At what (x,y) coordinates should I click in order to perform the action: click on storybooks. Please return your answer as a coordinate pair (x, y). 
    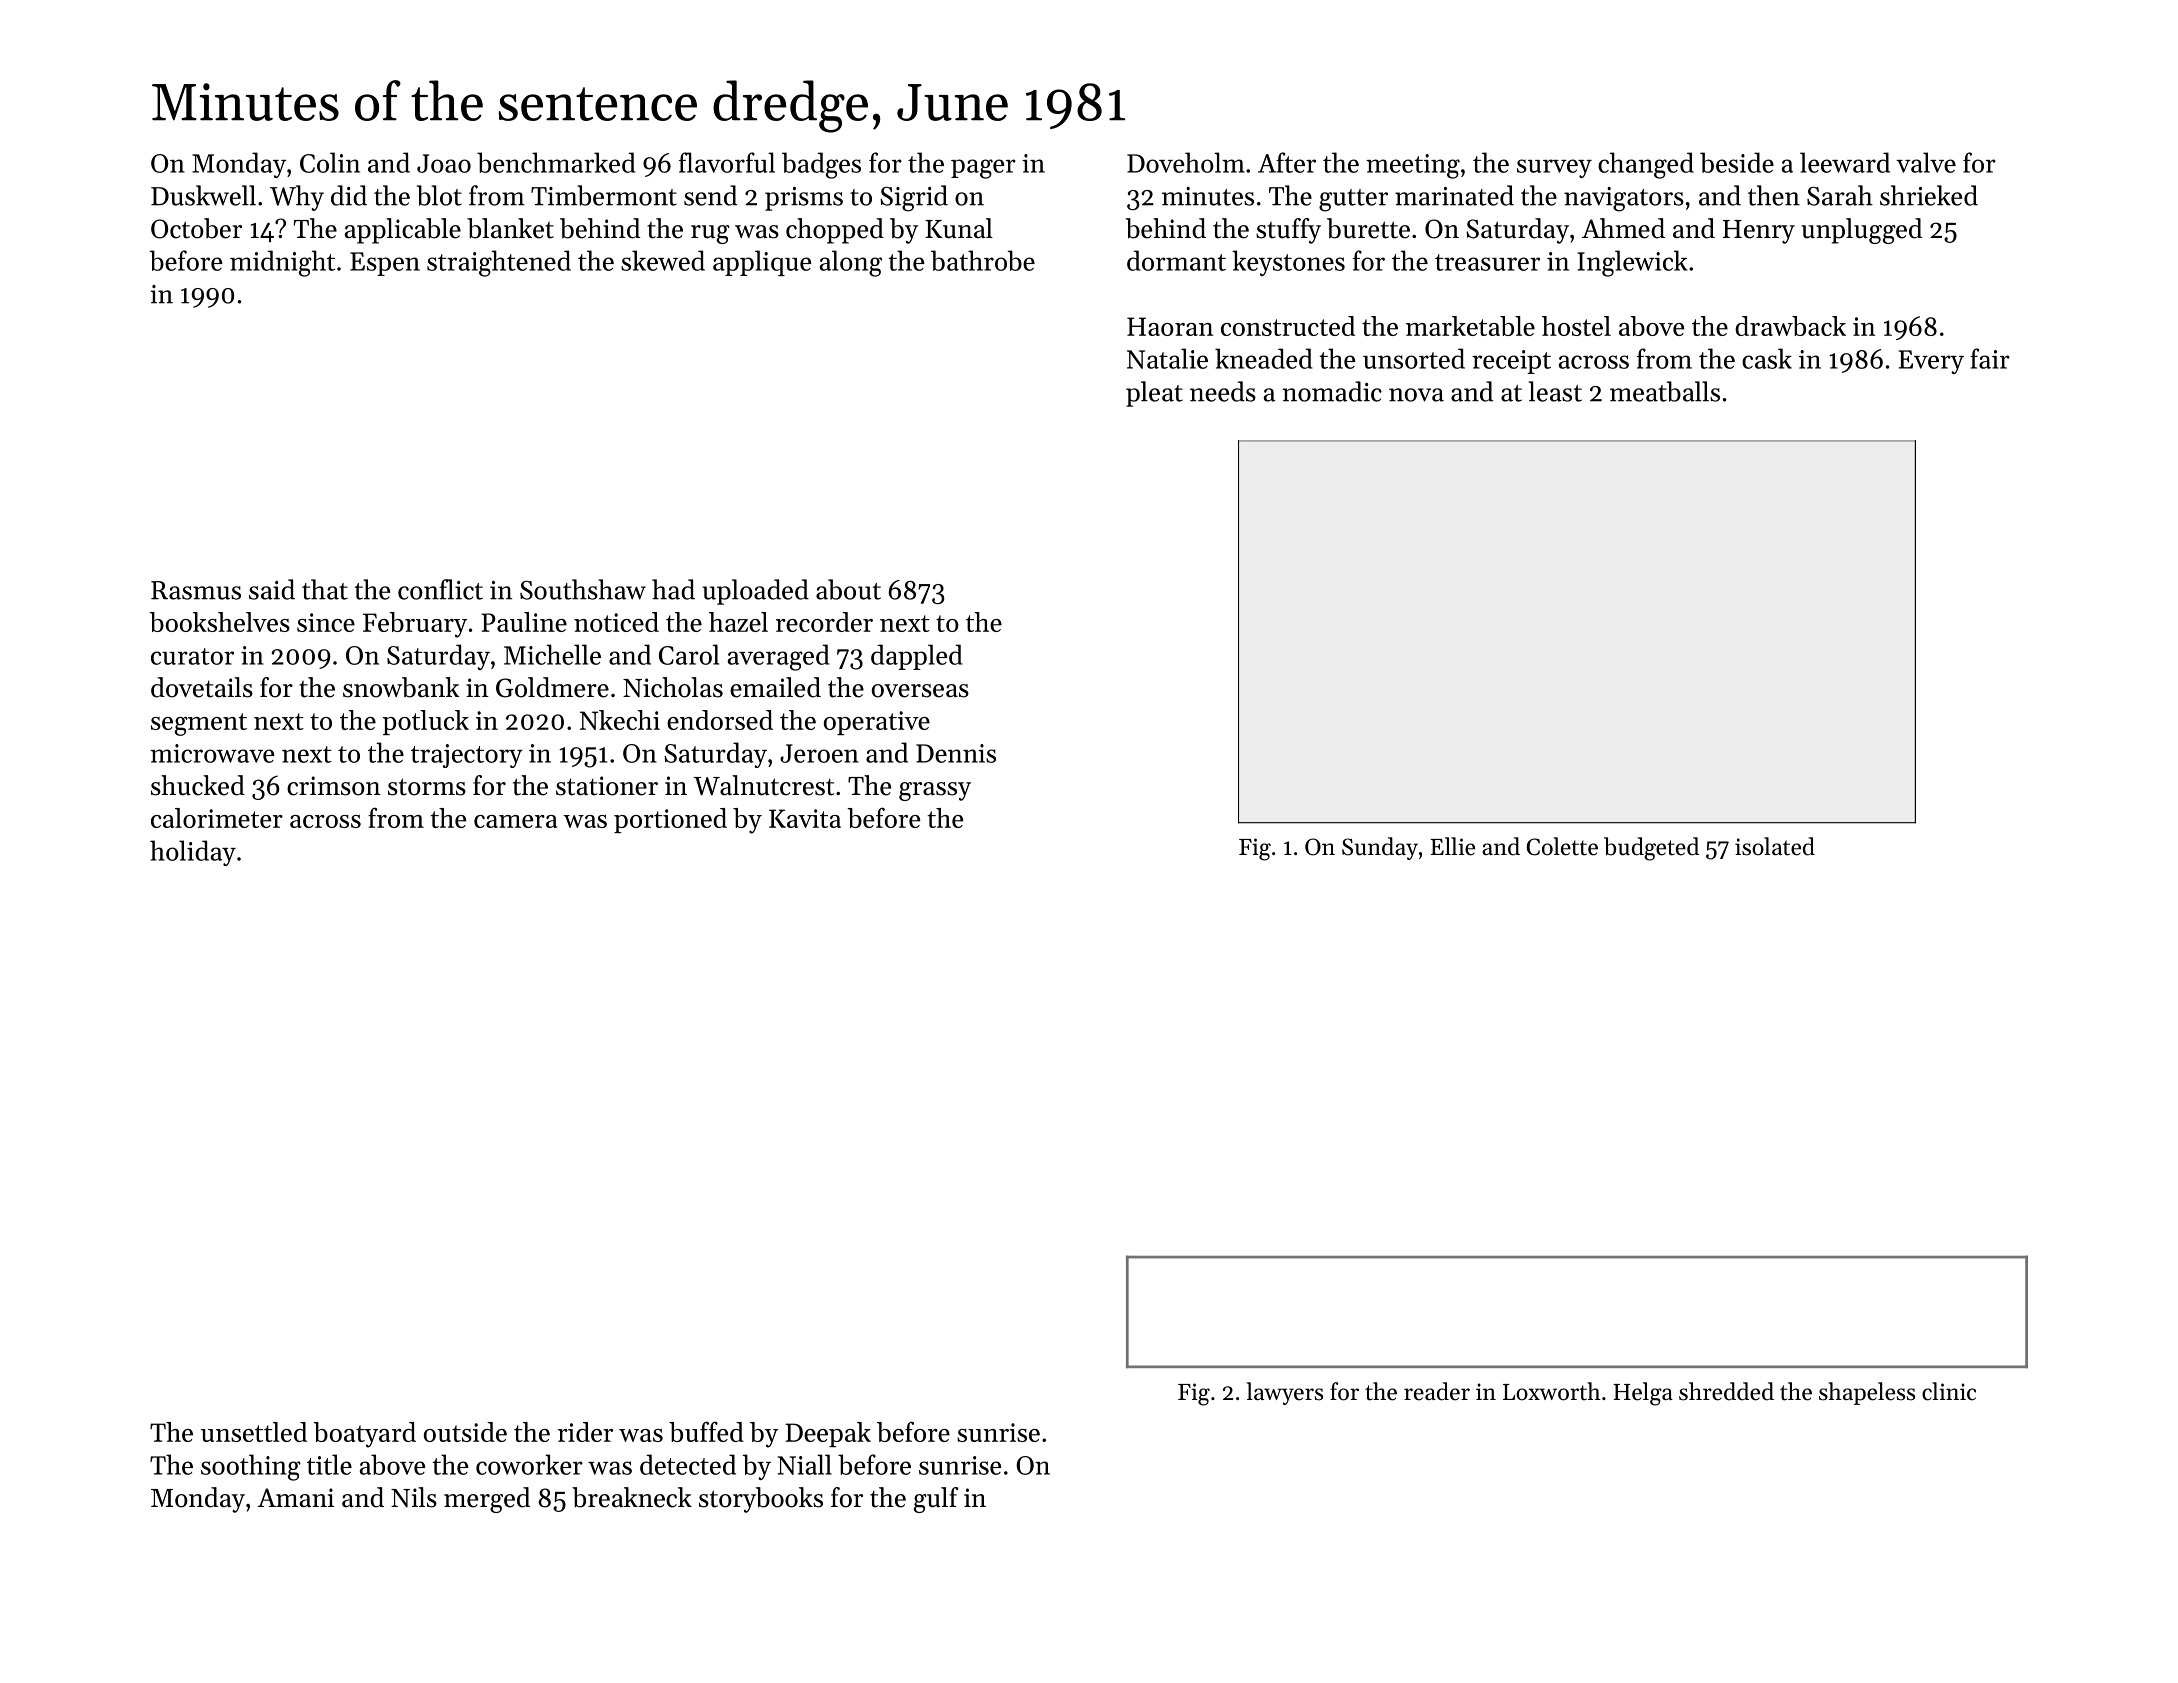
    Looking at the image, I should click on (761, 1500).
